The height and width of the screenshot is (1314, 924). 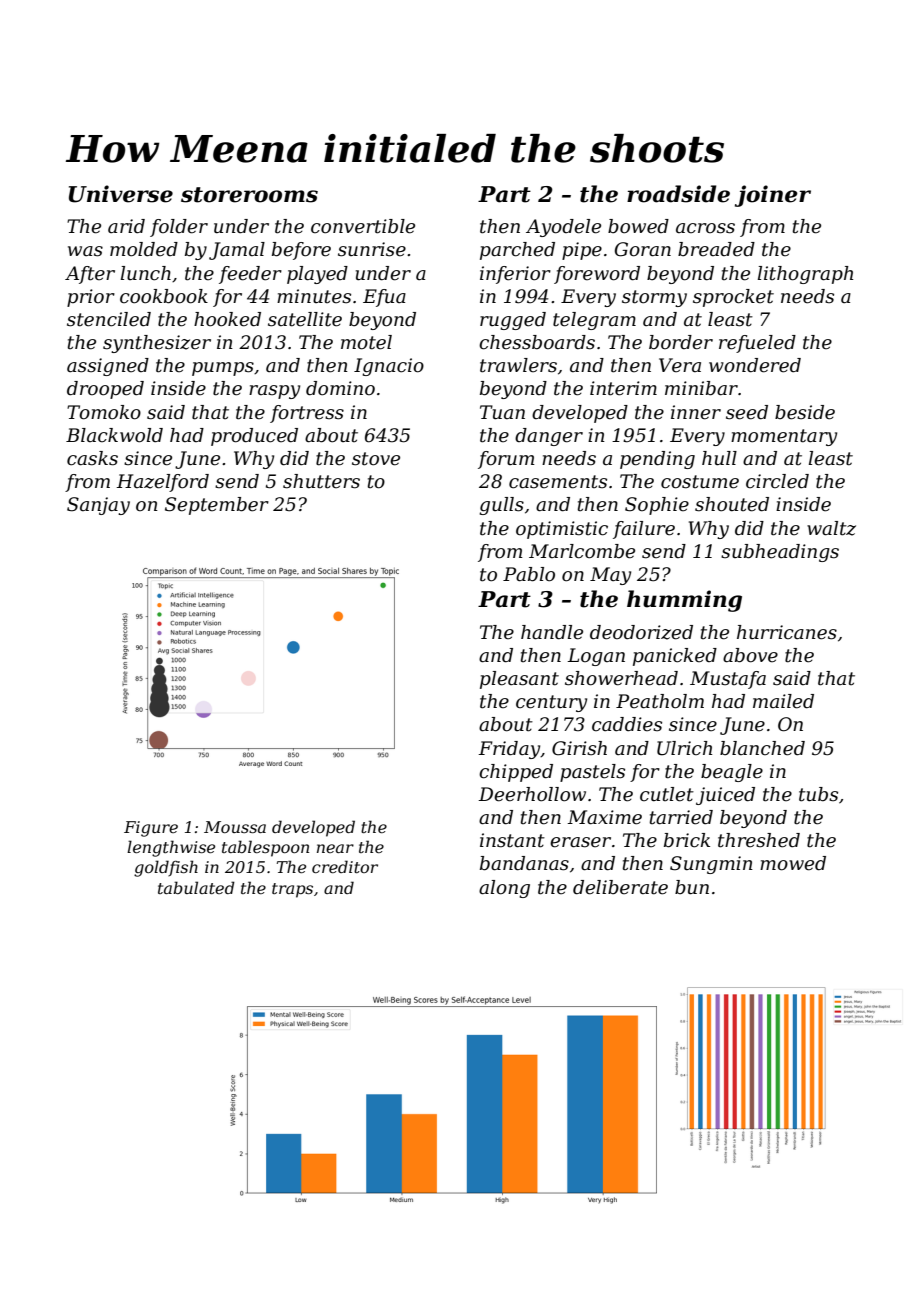 What do you see at coordinates (537, 342) in the screenshot?
I see `chessboards` at bounding box center [537, 342].
